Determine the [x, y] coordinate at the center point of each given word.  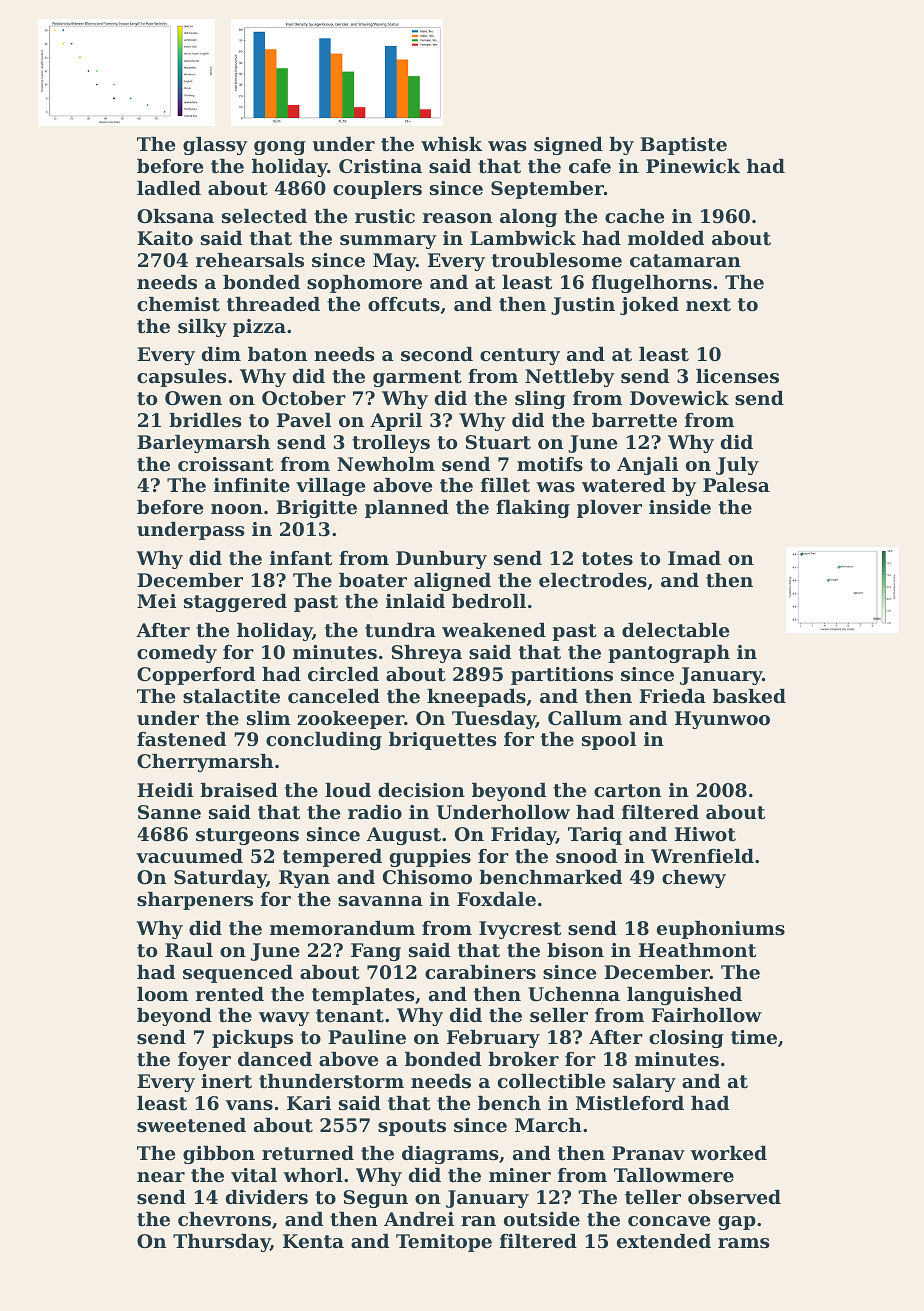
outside [542, 1219]
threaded [273, 304]
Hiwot [705, 834]
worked [728, 1153]
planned [407, 509]
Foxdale [496, 899]
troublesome [557, 260]
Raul [189, 950]
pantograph [669, 654]
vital [254, 1175]
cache [634, 216]
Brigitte [316, 509]
